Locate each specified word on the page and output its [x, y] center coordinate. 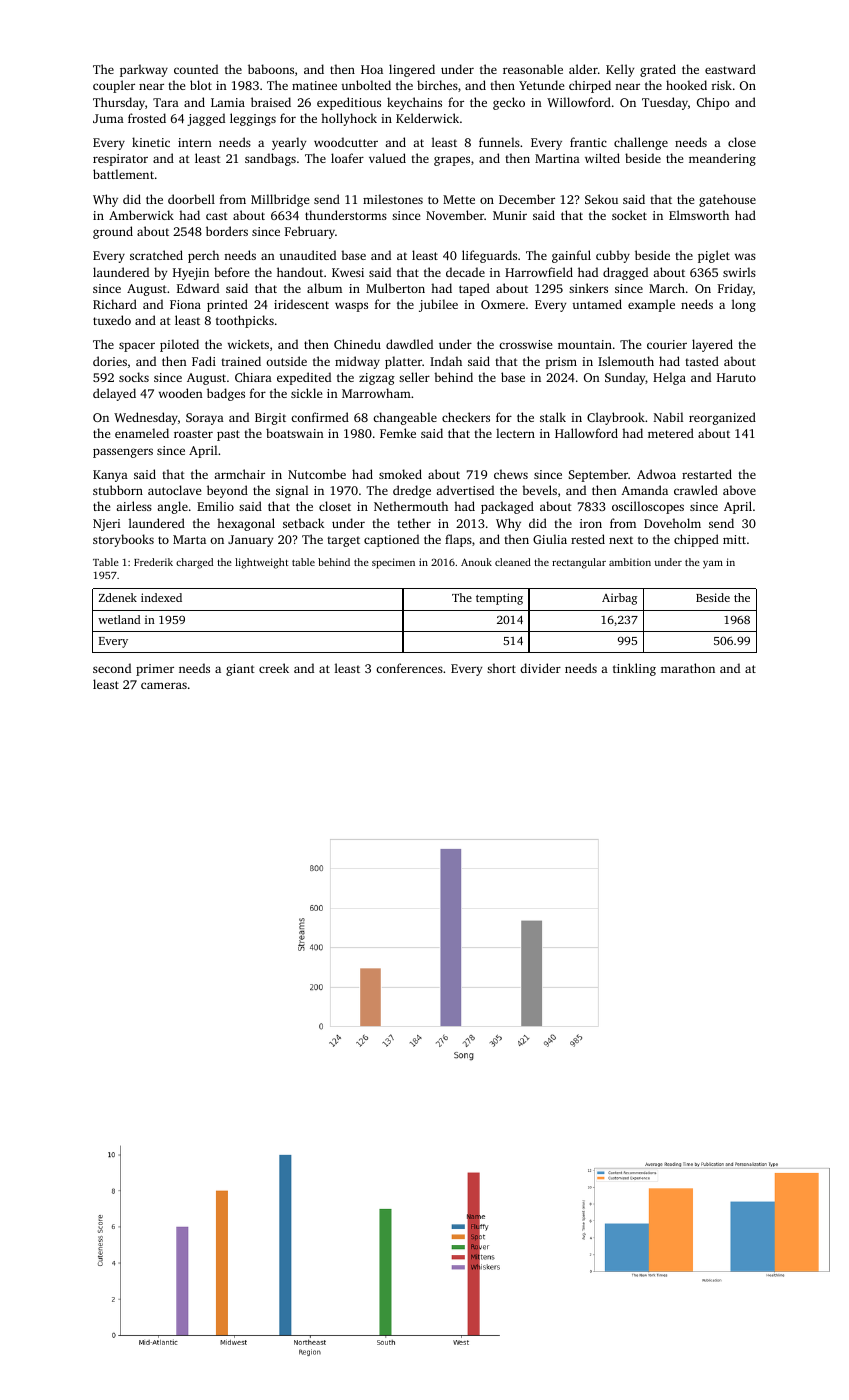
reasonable [533, 69]
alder [583, 69]
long [744, 305]
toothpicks [245, 321]
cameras [164, 685]
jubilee [438, 305]
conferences [409, 668]
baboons [271, 69]
